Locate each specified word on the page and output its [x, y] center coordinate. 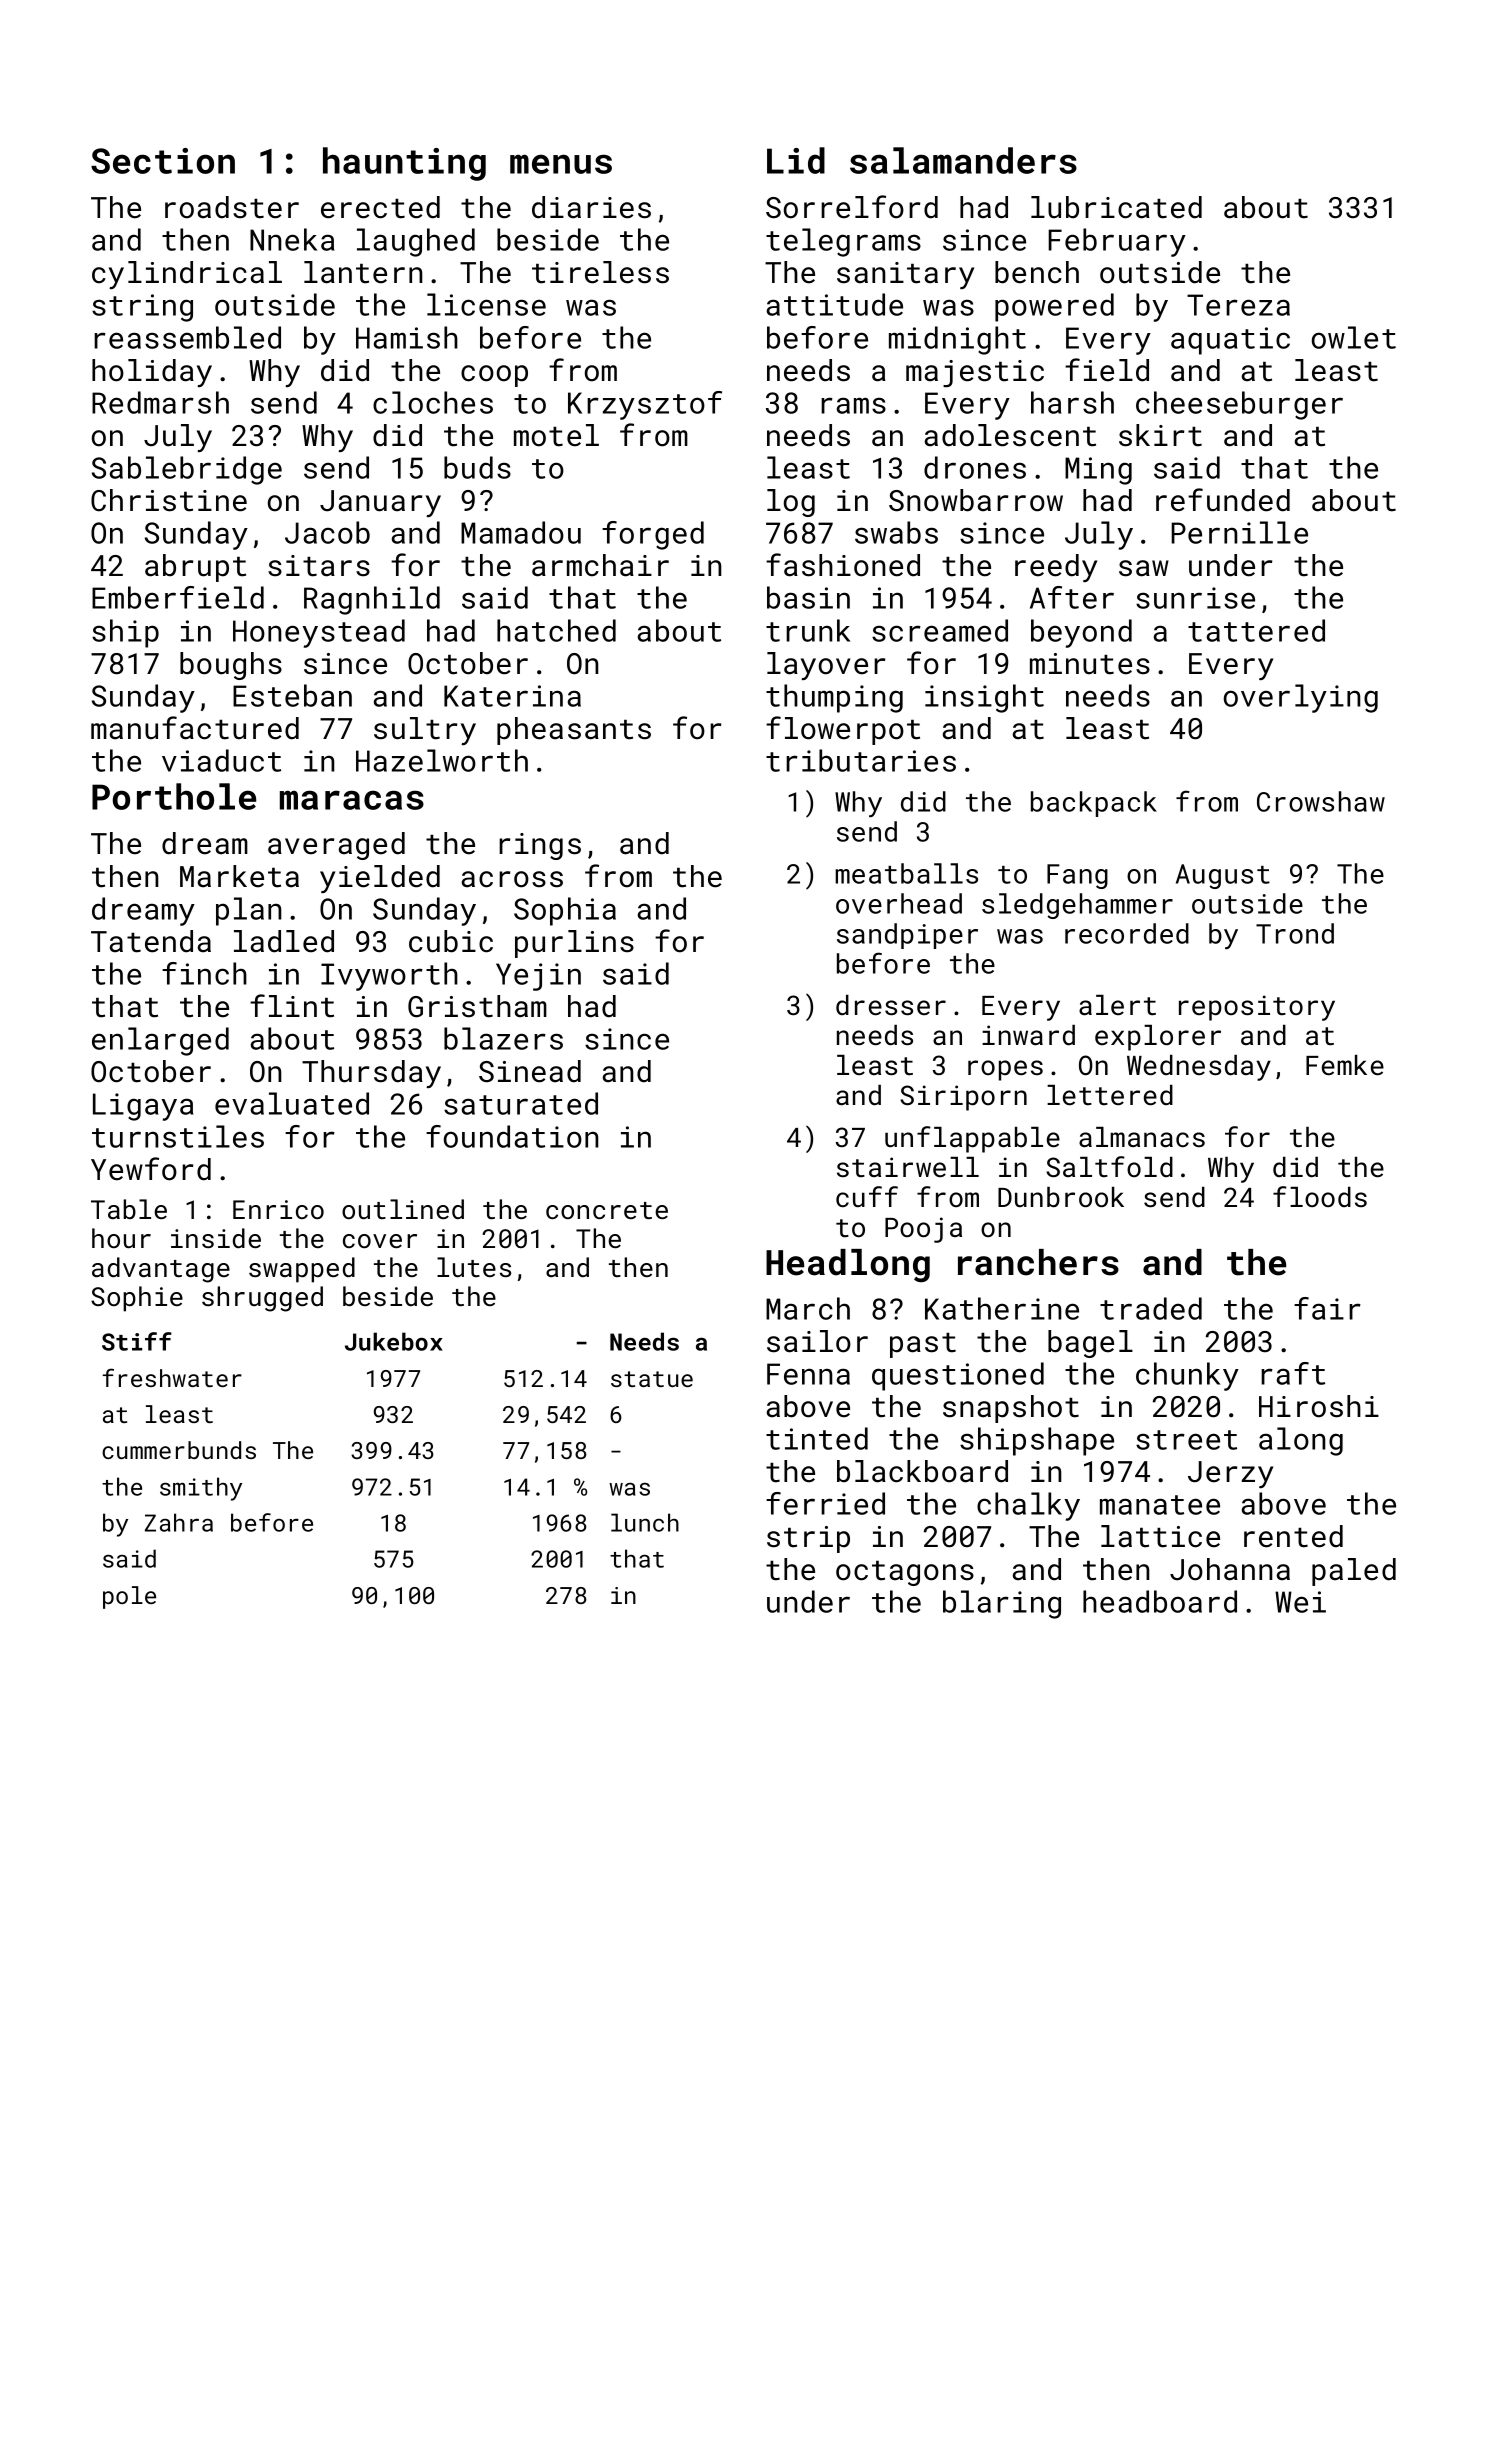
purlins [574, 944]
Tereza [1238, 305]
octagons [905, 1573]
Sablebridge [187, 470]
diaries [591, 207]
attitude [835, 304]
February [1117, 242]
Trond [1295, 933]
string [142, 308]
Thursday [371, 1074]
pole [129, 1597]
